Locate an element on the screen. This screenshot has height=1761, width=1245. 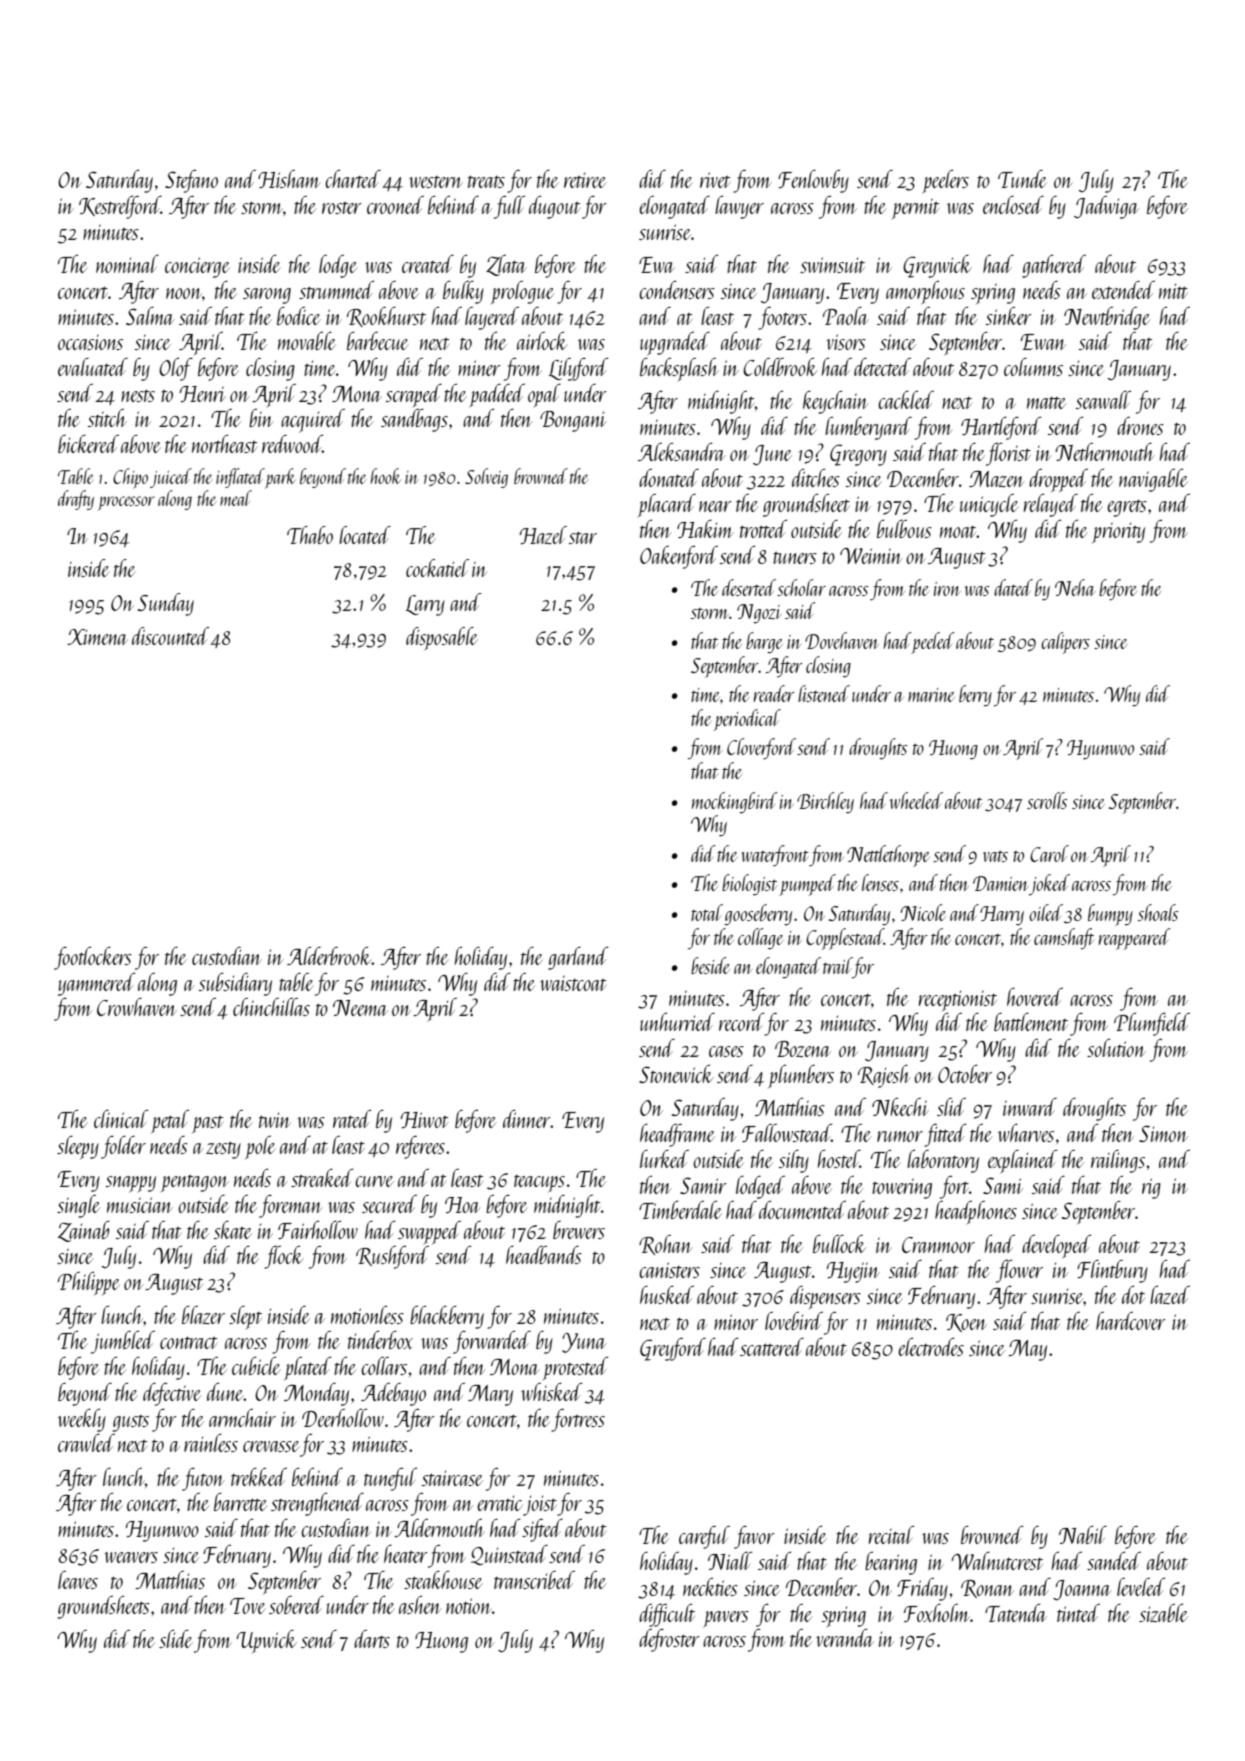
Nicole is located at coordinates (923, 912).
